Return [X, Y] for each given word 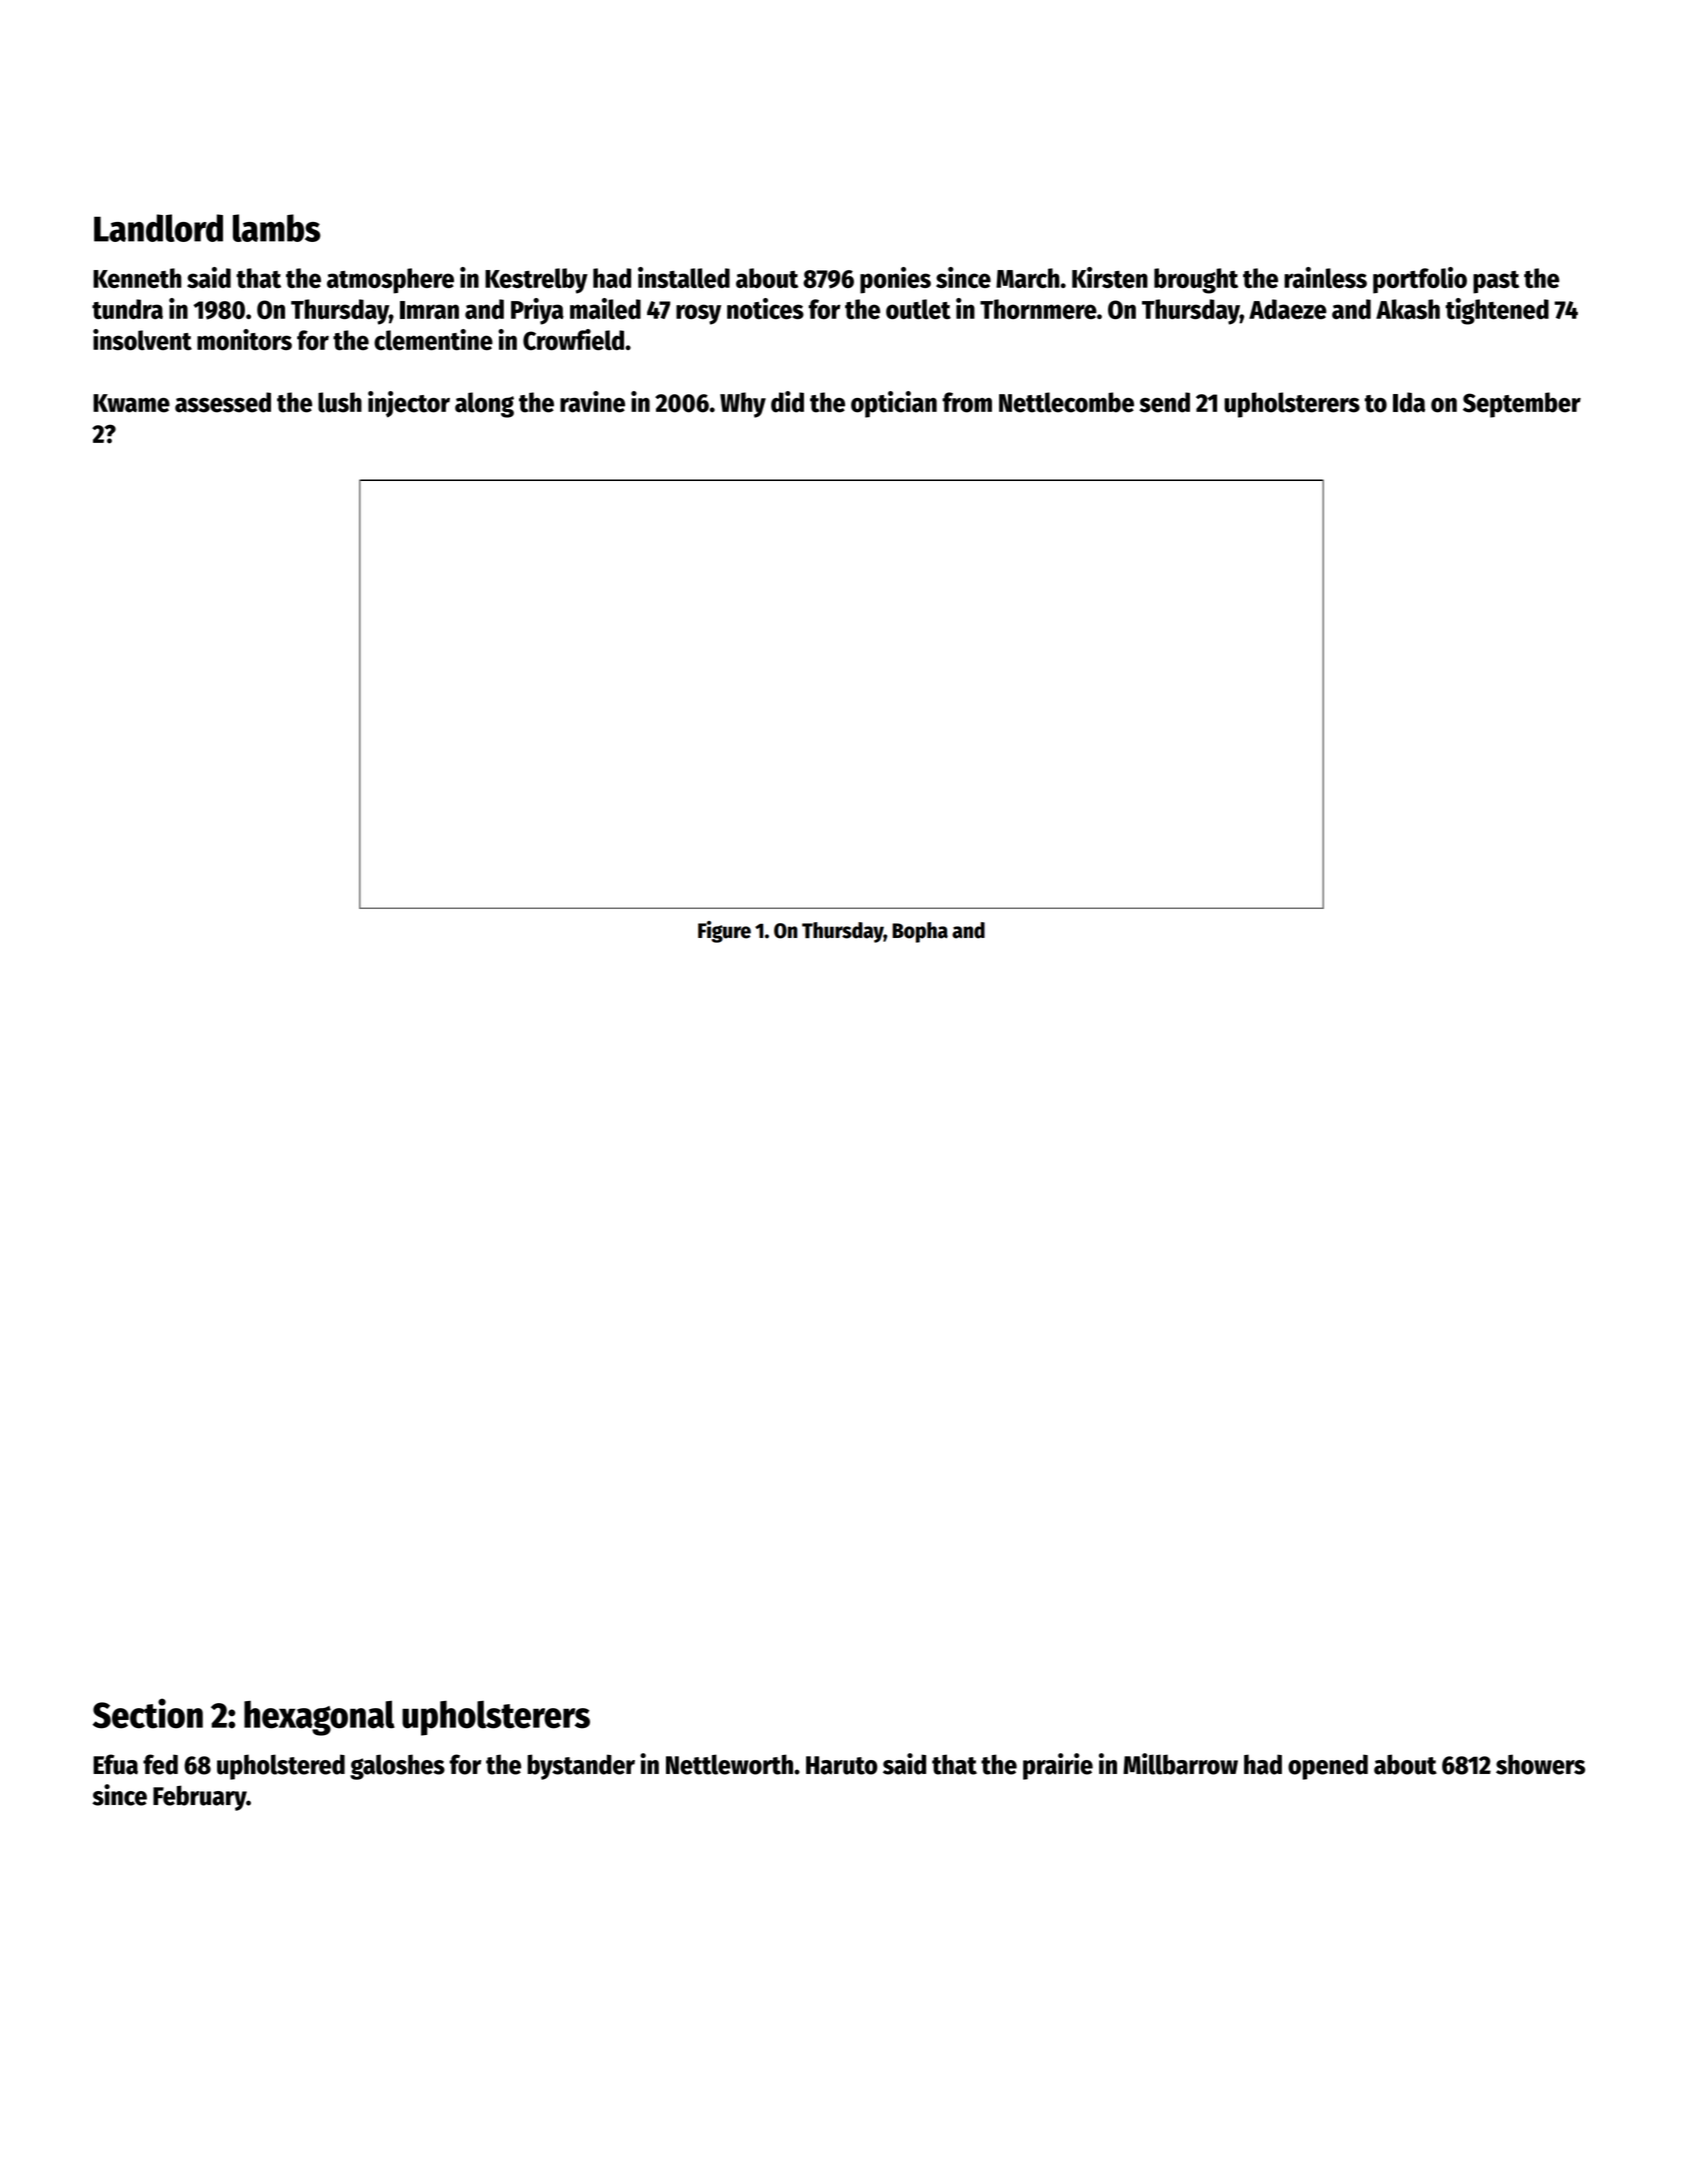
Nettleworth [729, 1764]
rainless [1325, 277]
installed [684, 277]
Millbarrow [1180, 1764]
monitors [244, 340]
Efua [115, 1764]
